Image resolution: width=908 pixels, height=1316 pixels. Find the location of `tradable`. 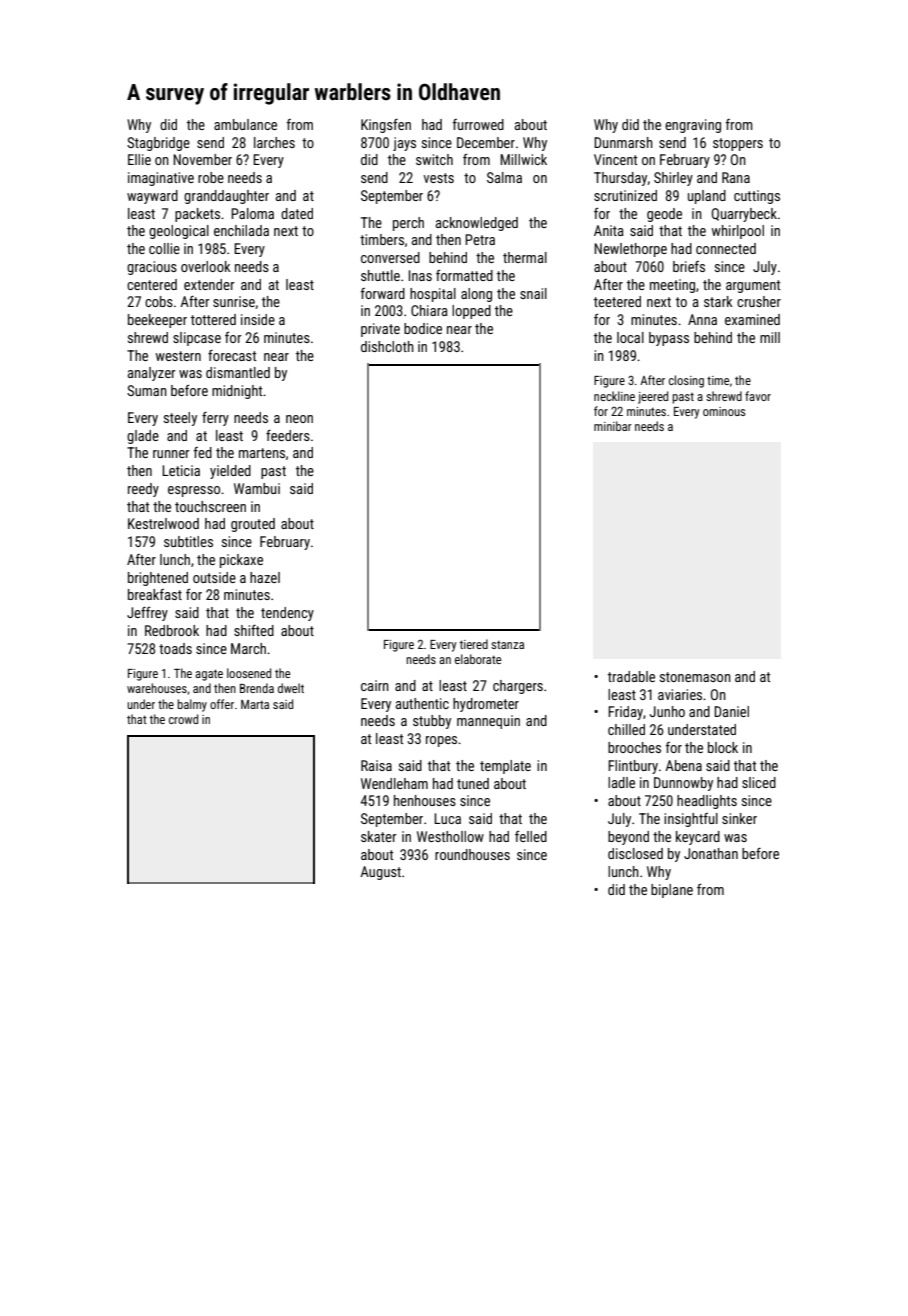

tradable is located at coordinates (631, 676).
